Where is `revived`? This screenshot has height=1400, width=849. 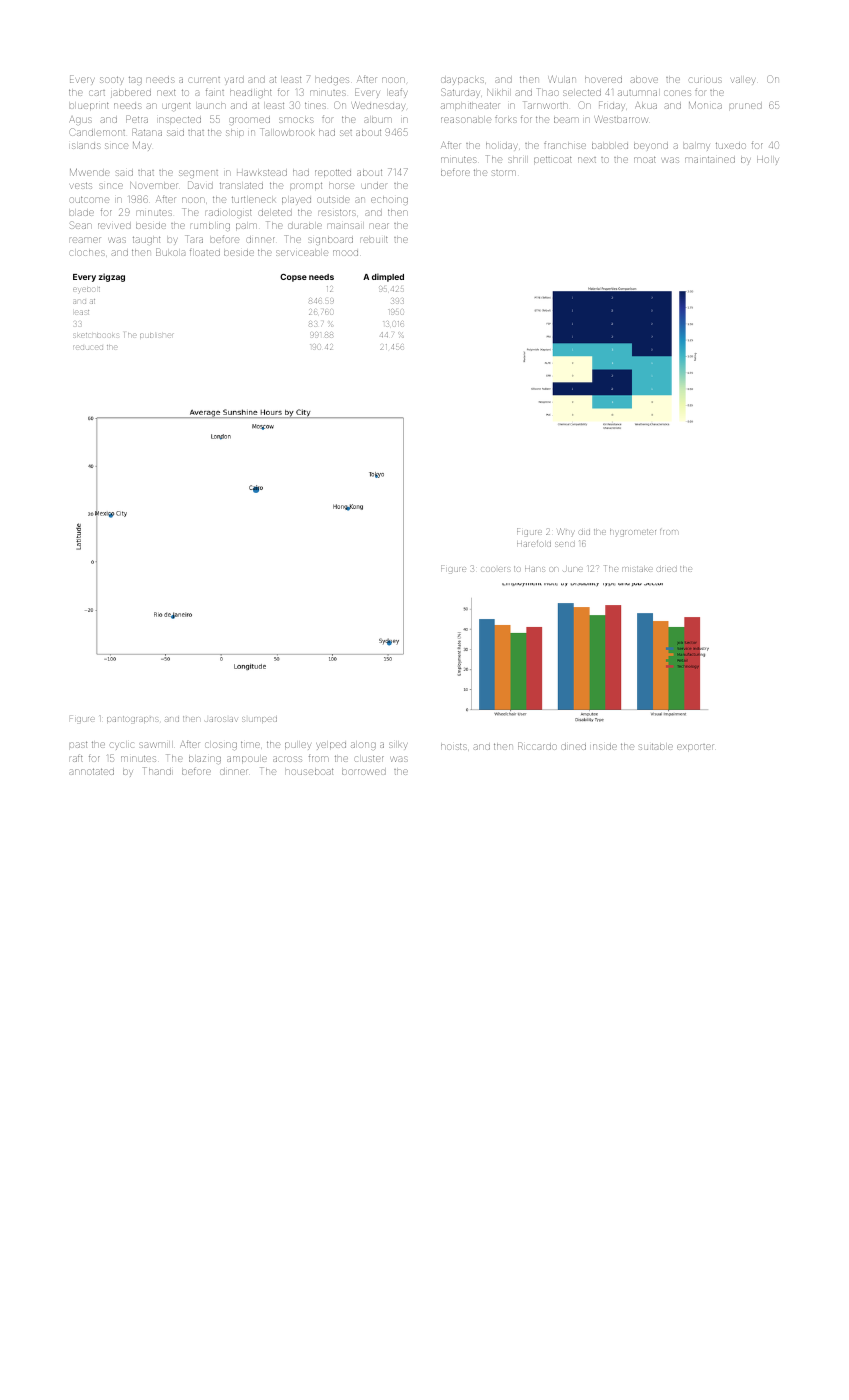 revived is located at coordinates (114, 226).
